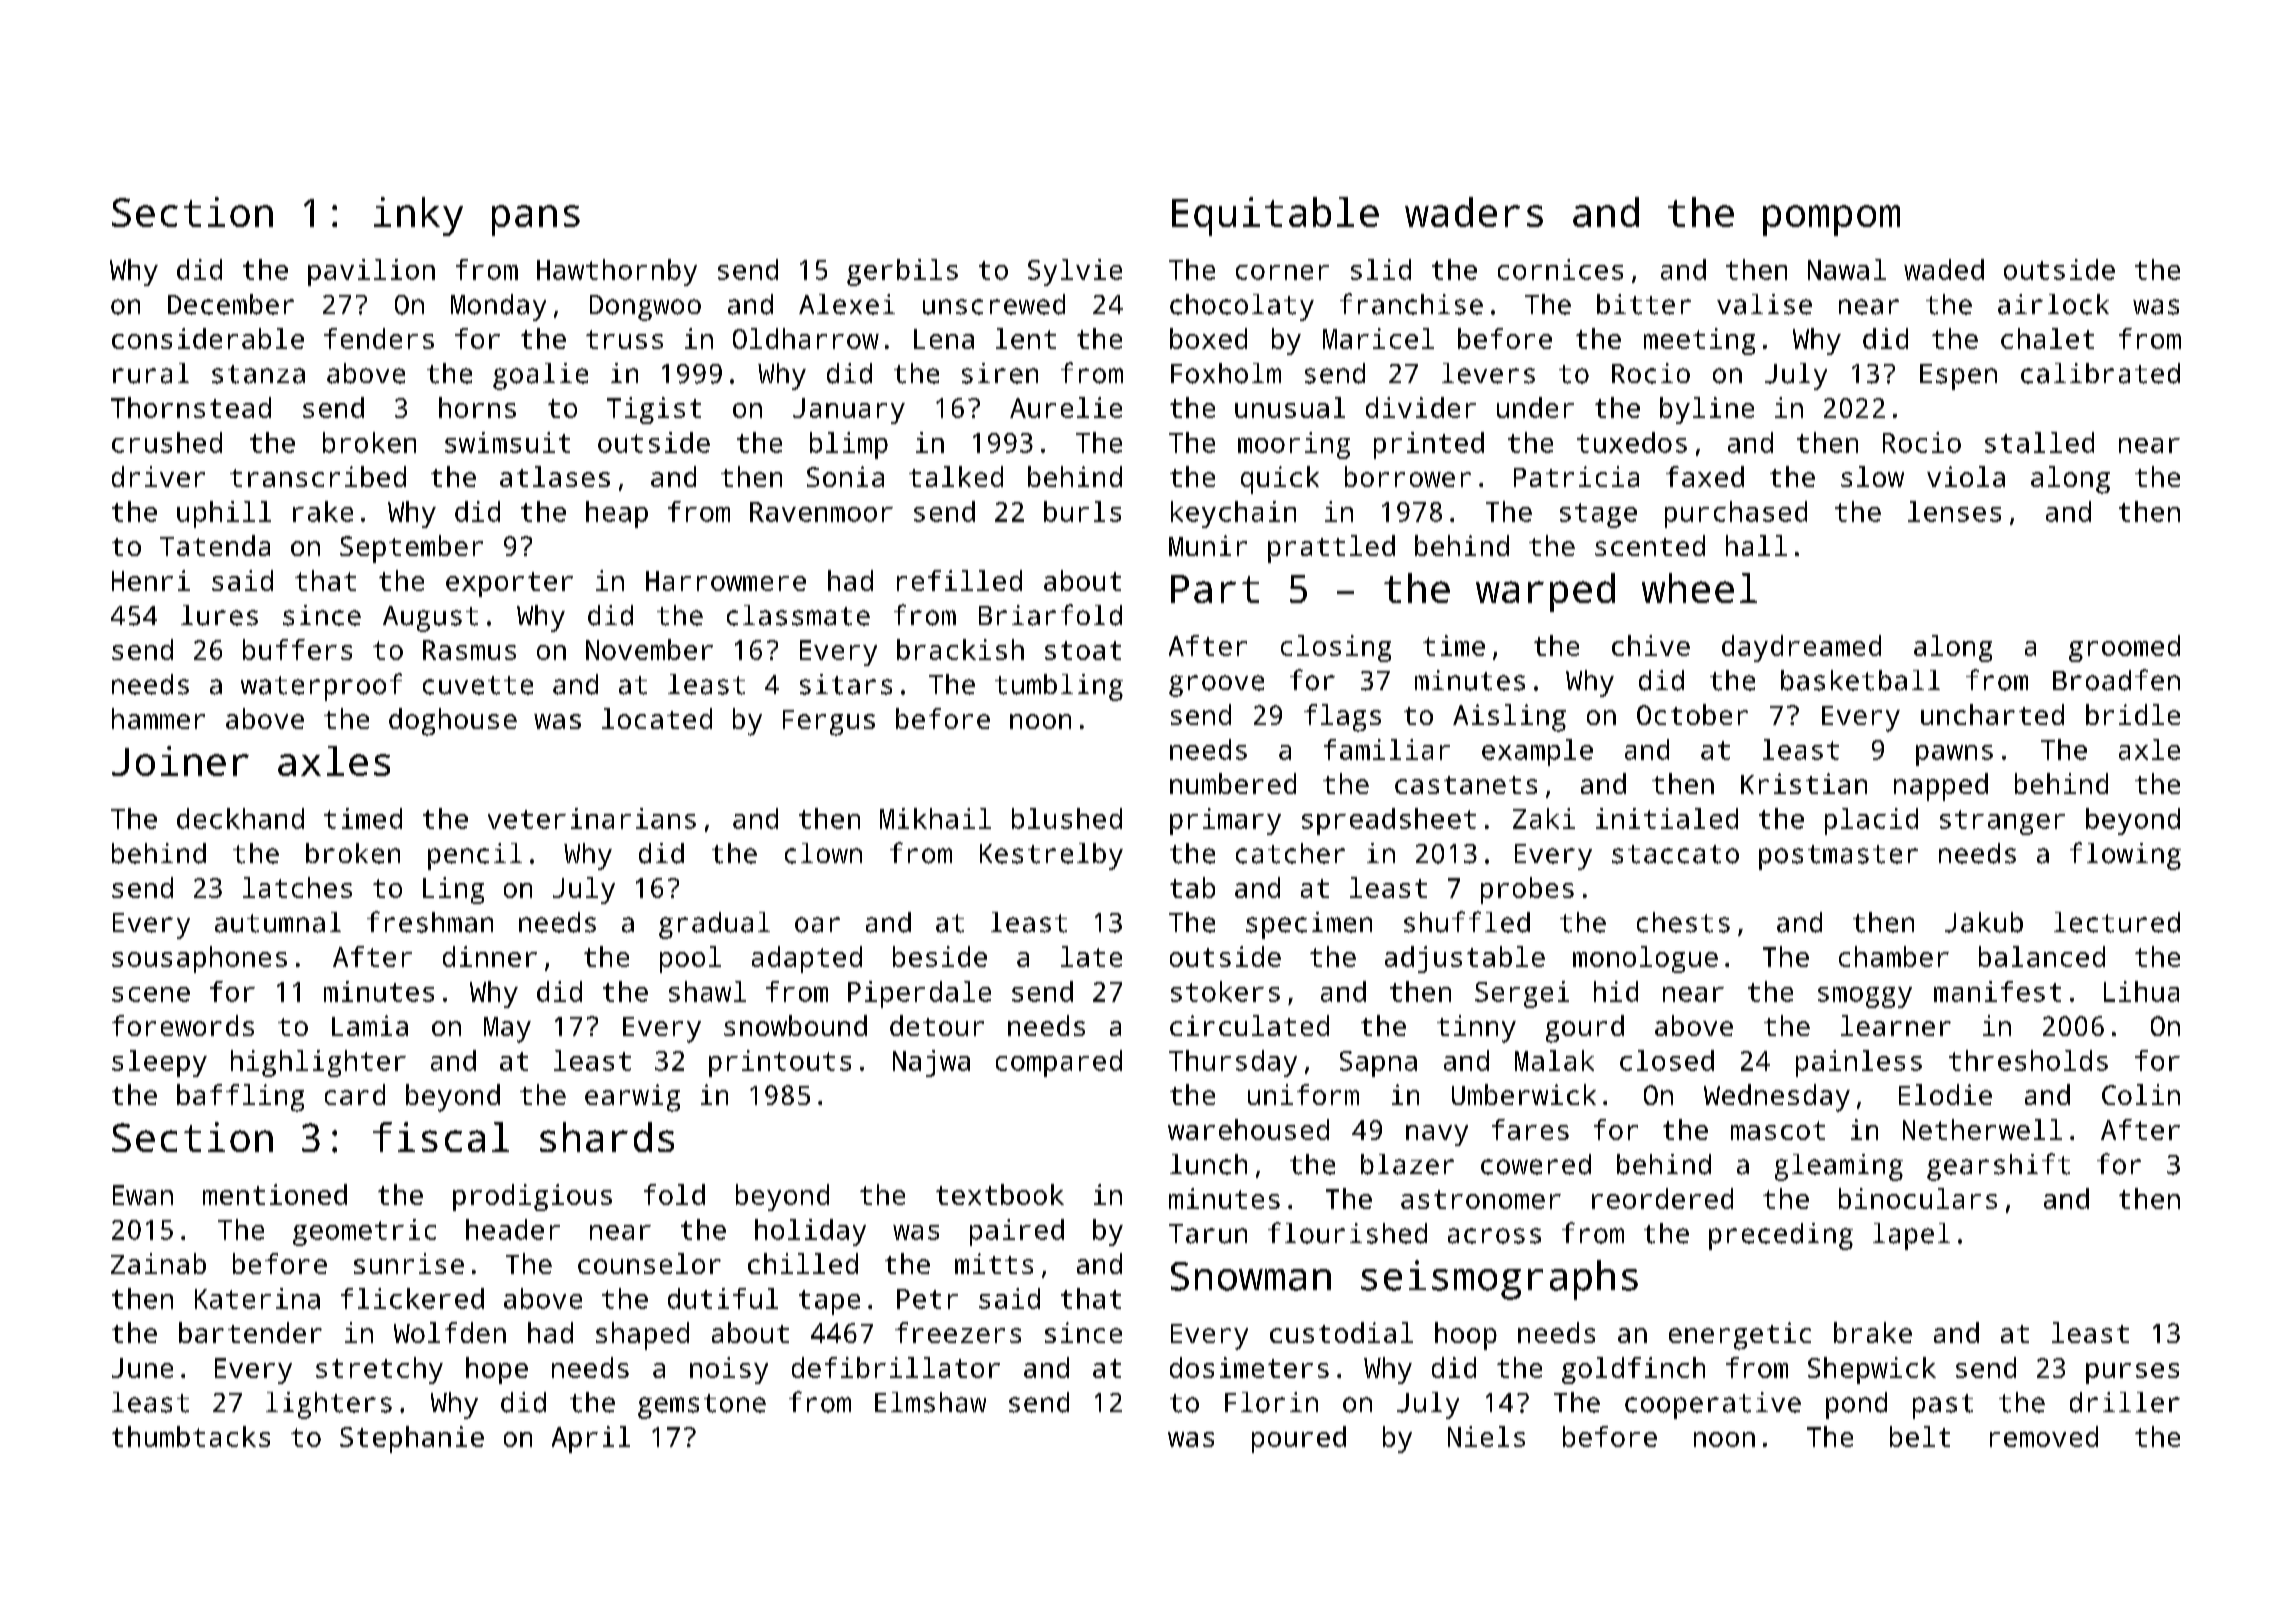 The image size is (2292, 1620). What do you see at coordinates (1778, 1130) in the screenshot?
I see `mascot` at bounding box center [1778, 1130].
